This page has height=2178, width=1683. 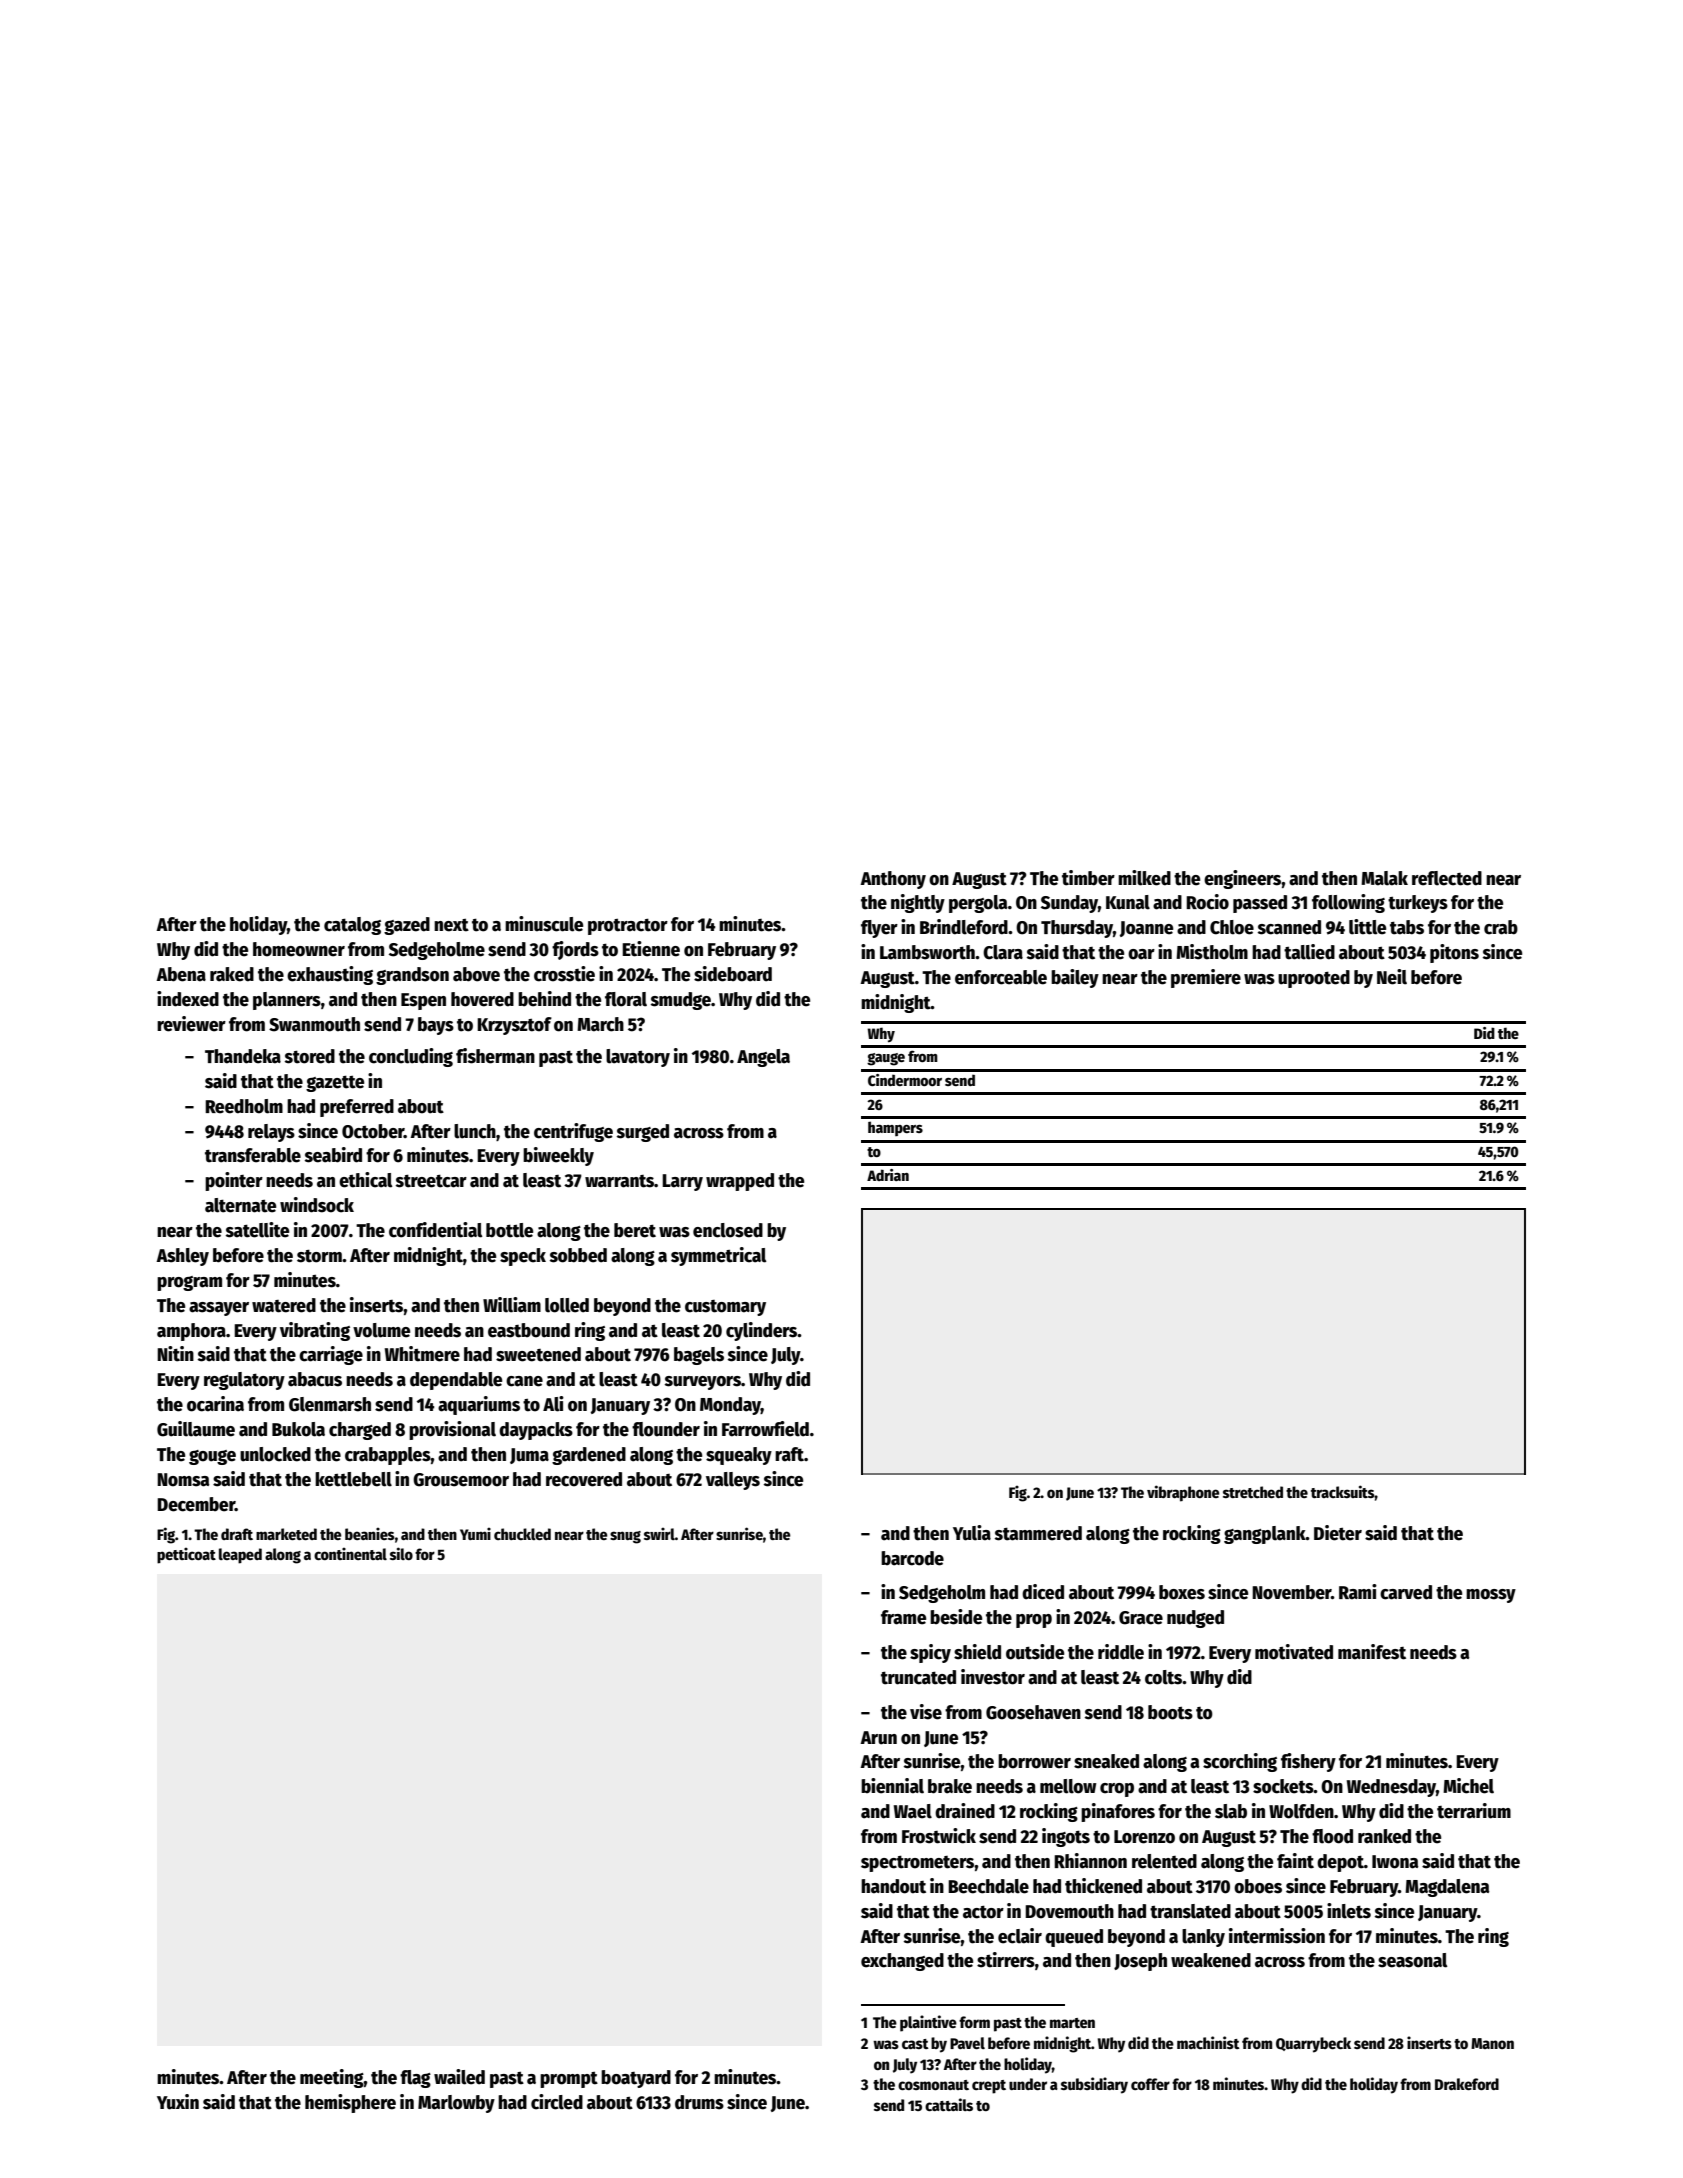 I want to click on reflected, so click(x=1447, y=878).
